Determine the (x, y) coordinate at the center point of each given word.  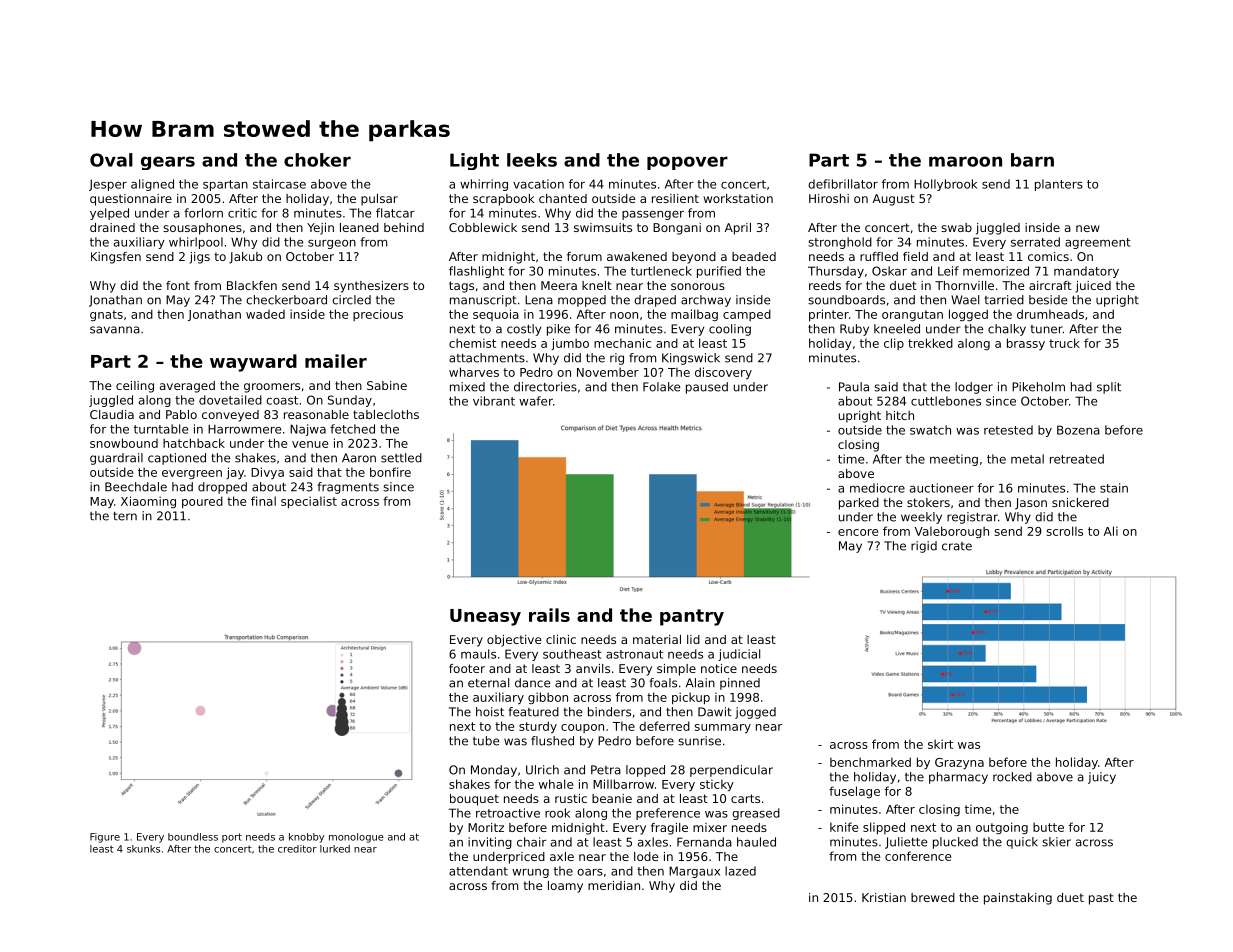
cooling (730, 330)
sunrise (699, 741)
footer (467, 668)
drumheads (1050, 314)
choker (317, 160)
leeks (532, 160)
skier (1056, 842)
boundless (193, 837)
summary (723, 729)
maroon (965, 161)
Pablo (181, 414)
